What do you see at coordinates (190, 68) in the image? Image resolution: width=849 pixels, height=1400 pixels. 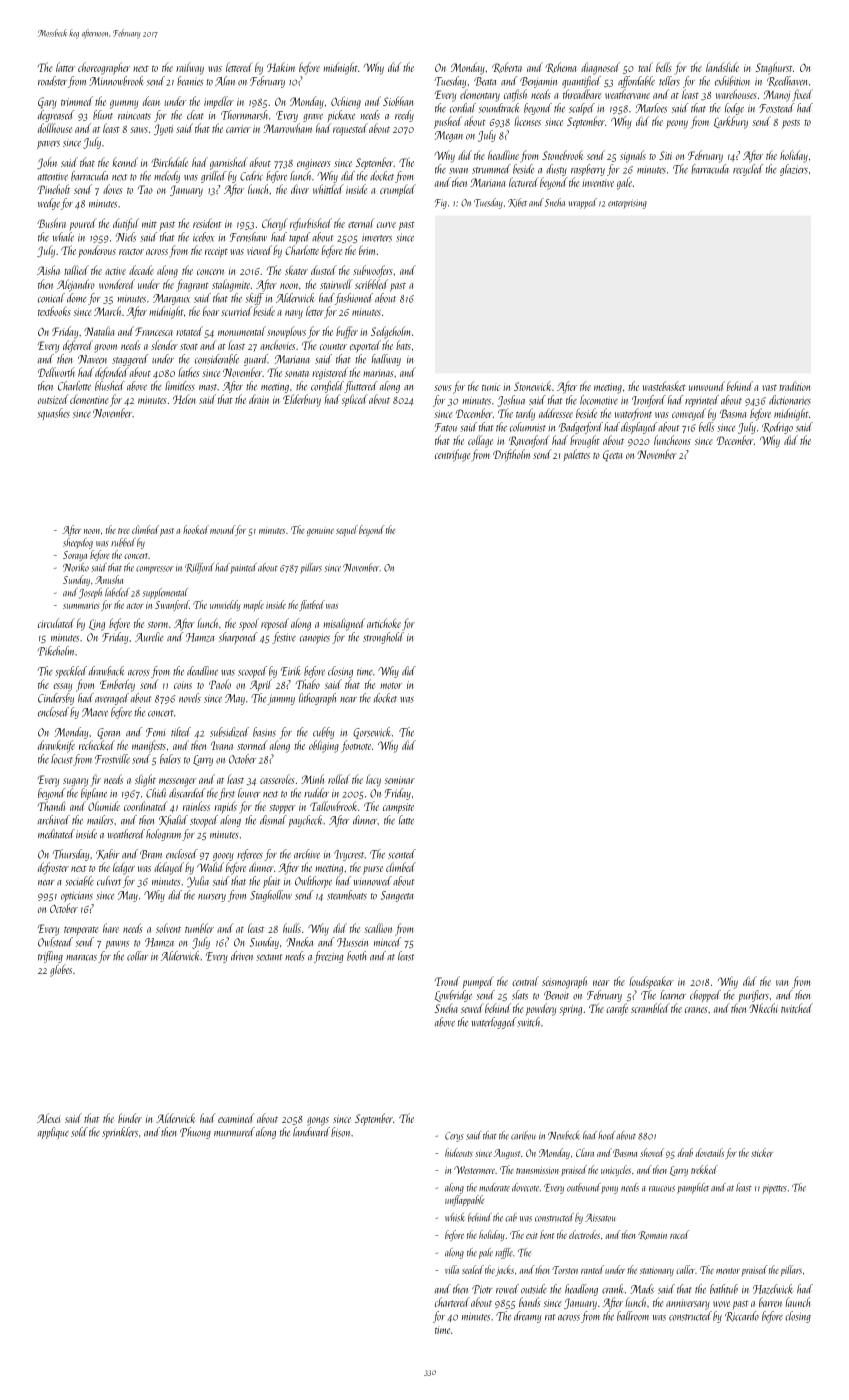 I see `railway` at bounding box center [190, 68].
